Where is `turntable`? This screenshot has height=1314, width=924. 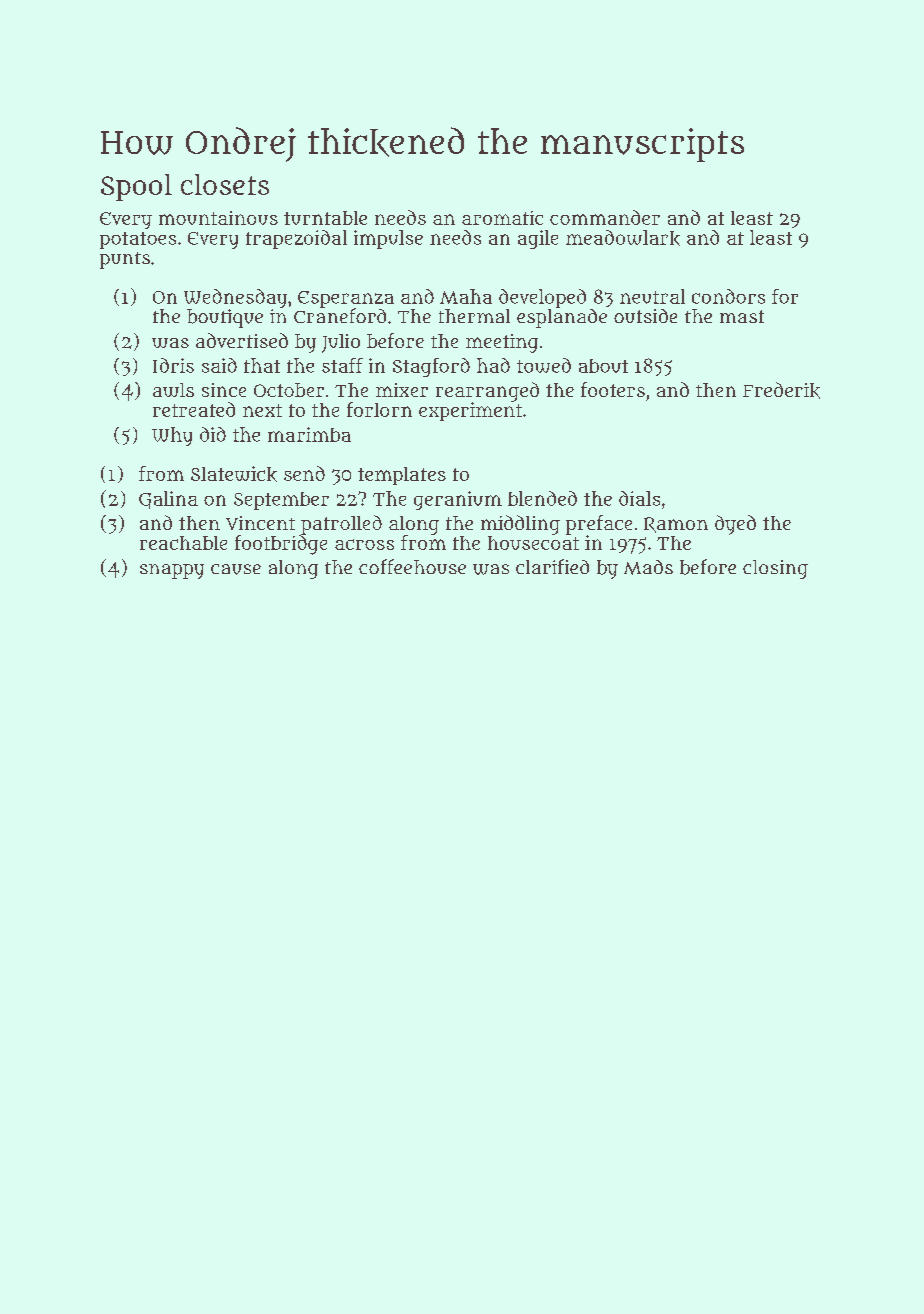
turntable is located at coordinates (325, 218).
